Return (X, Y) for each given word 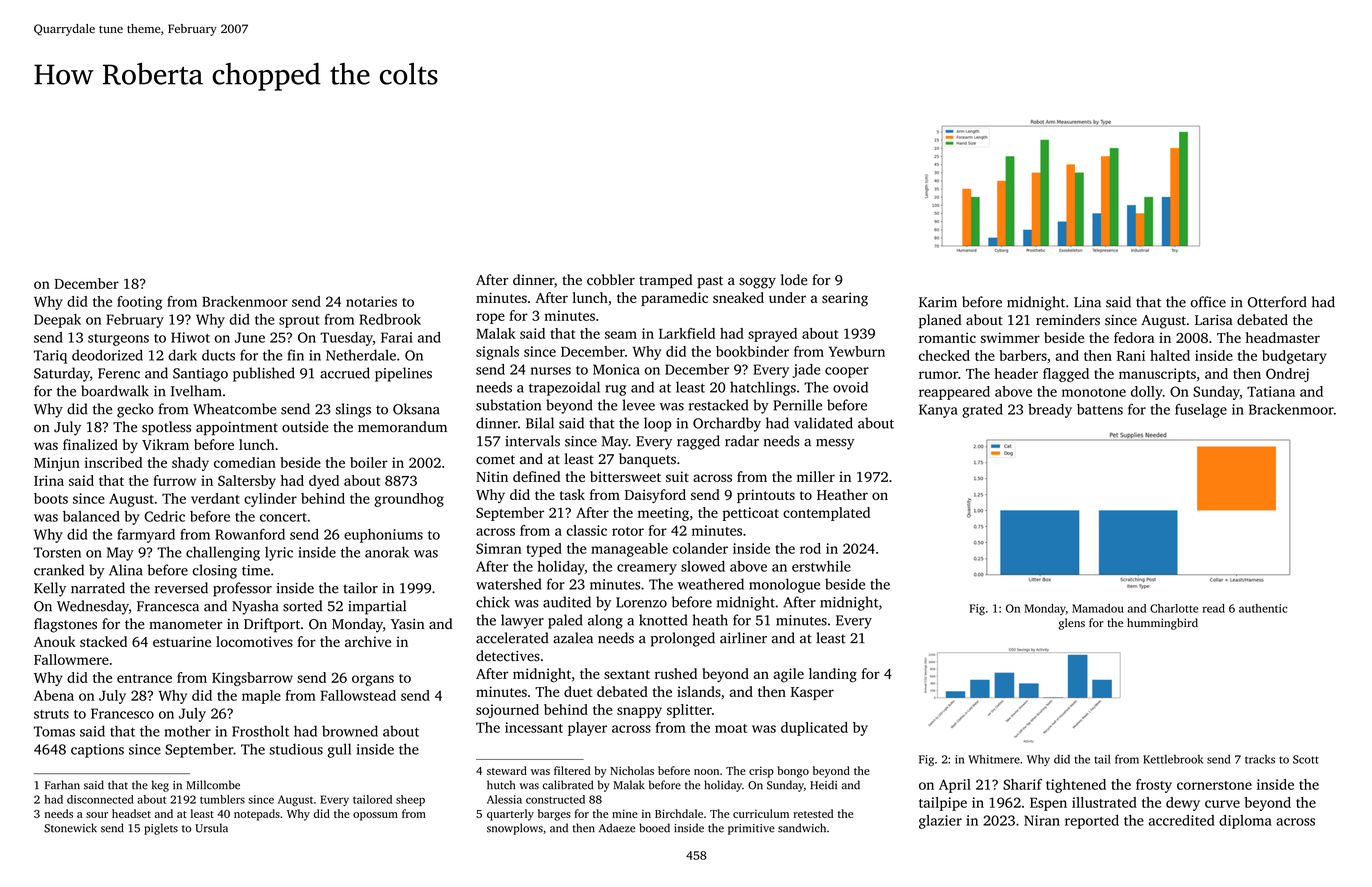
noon (706, 772)
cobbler (611, 280)
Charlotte (1174, 608)
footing (139, 303)
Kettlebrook (1173, 759)
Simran (498, 548)
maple (261, 697)
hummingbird (1162, 624)
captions (97, 751)
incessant (534, 727)
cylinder (270, 500)
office (1208, 302)
